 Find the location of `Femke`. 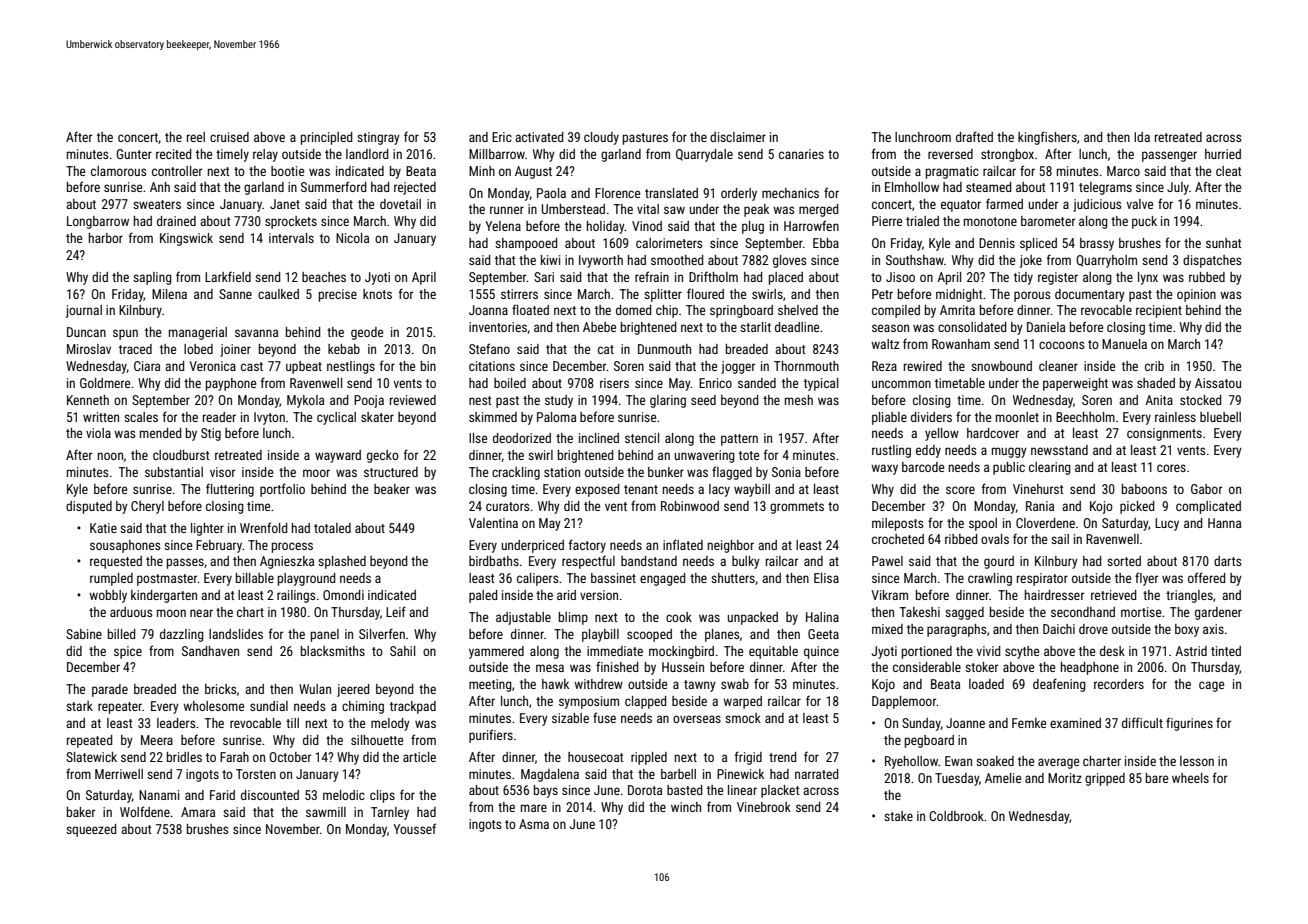

Femke is located at coordinates (1029, 723).
